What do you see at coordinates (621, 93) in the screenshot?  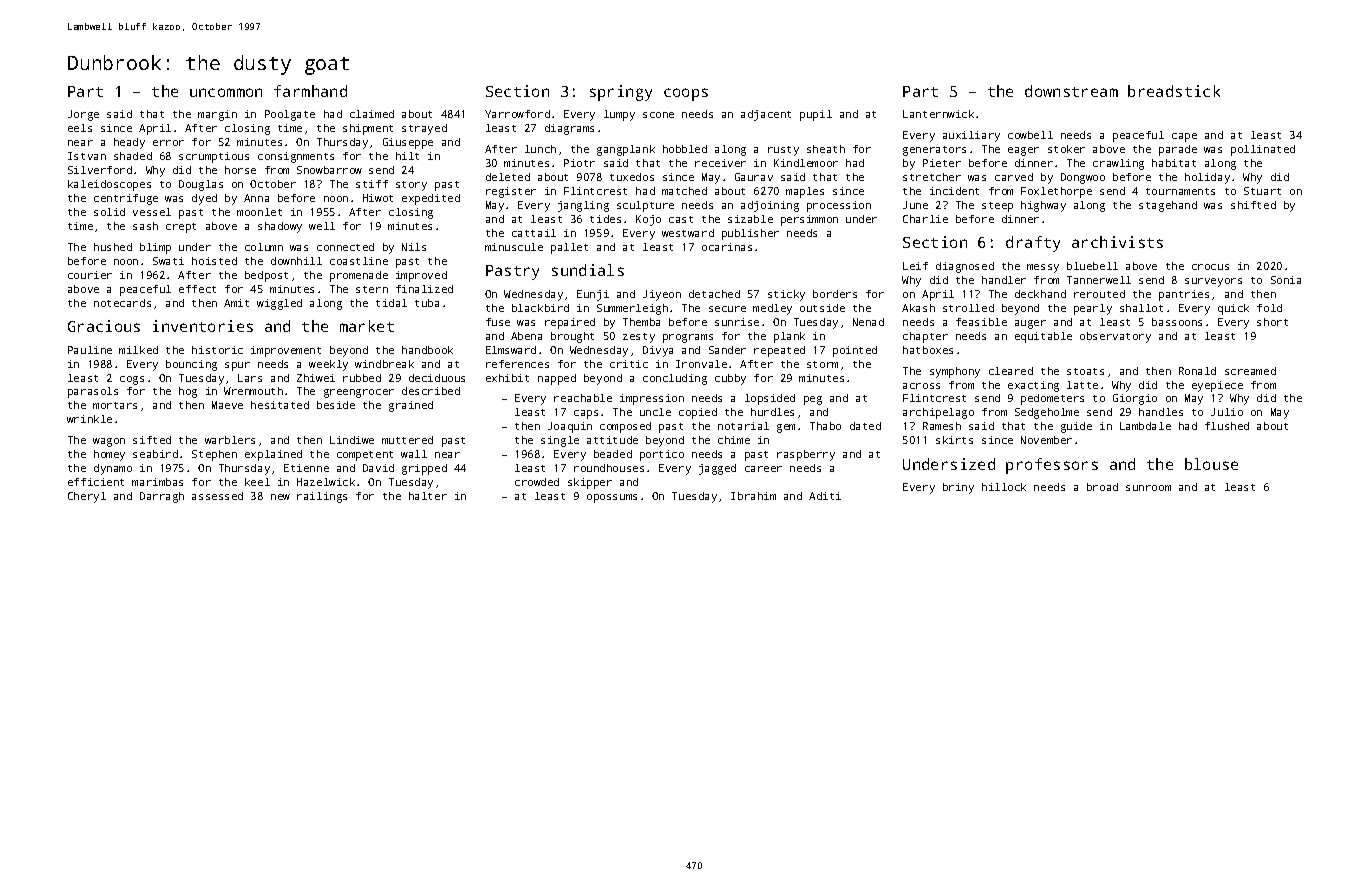 I see `springy` at bounding box center [621, 93].
